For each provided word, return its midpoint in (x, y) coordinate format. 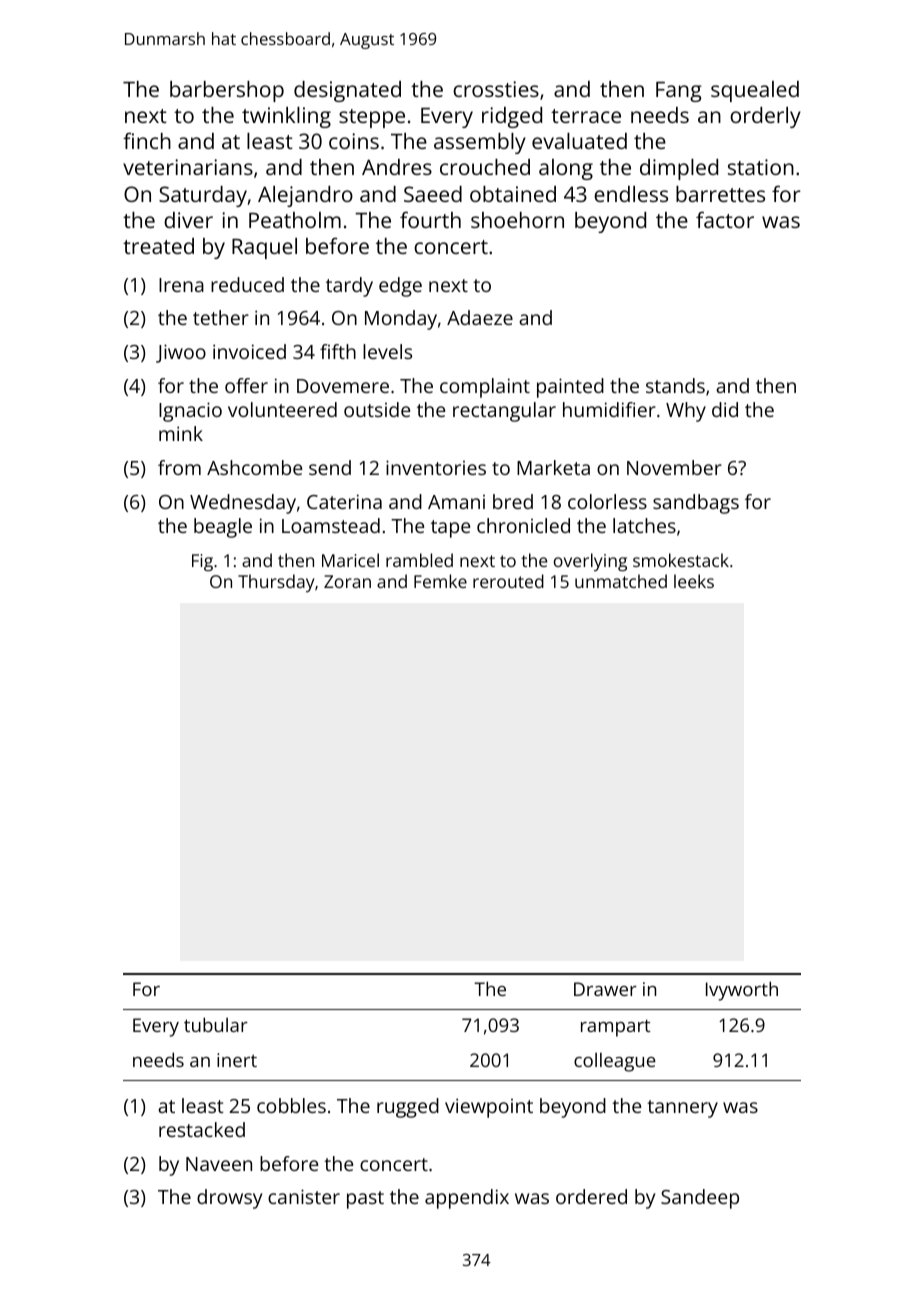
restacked (202, 1129)
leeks (694, 581)
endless (631, 194)
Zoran (347, 581)
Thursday (276, 583)
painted (570, 388)
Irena (181, 285)
